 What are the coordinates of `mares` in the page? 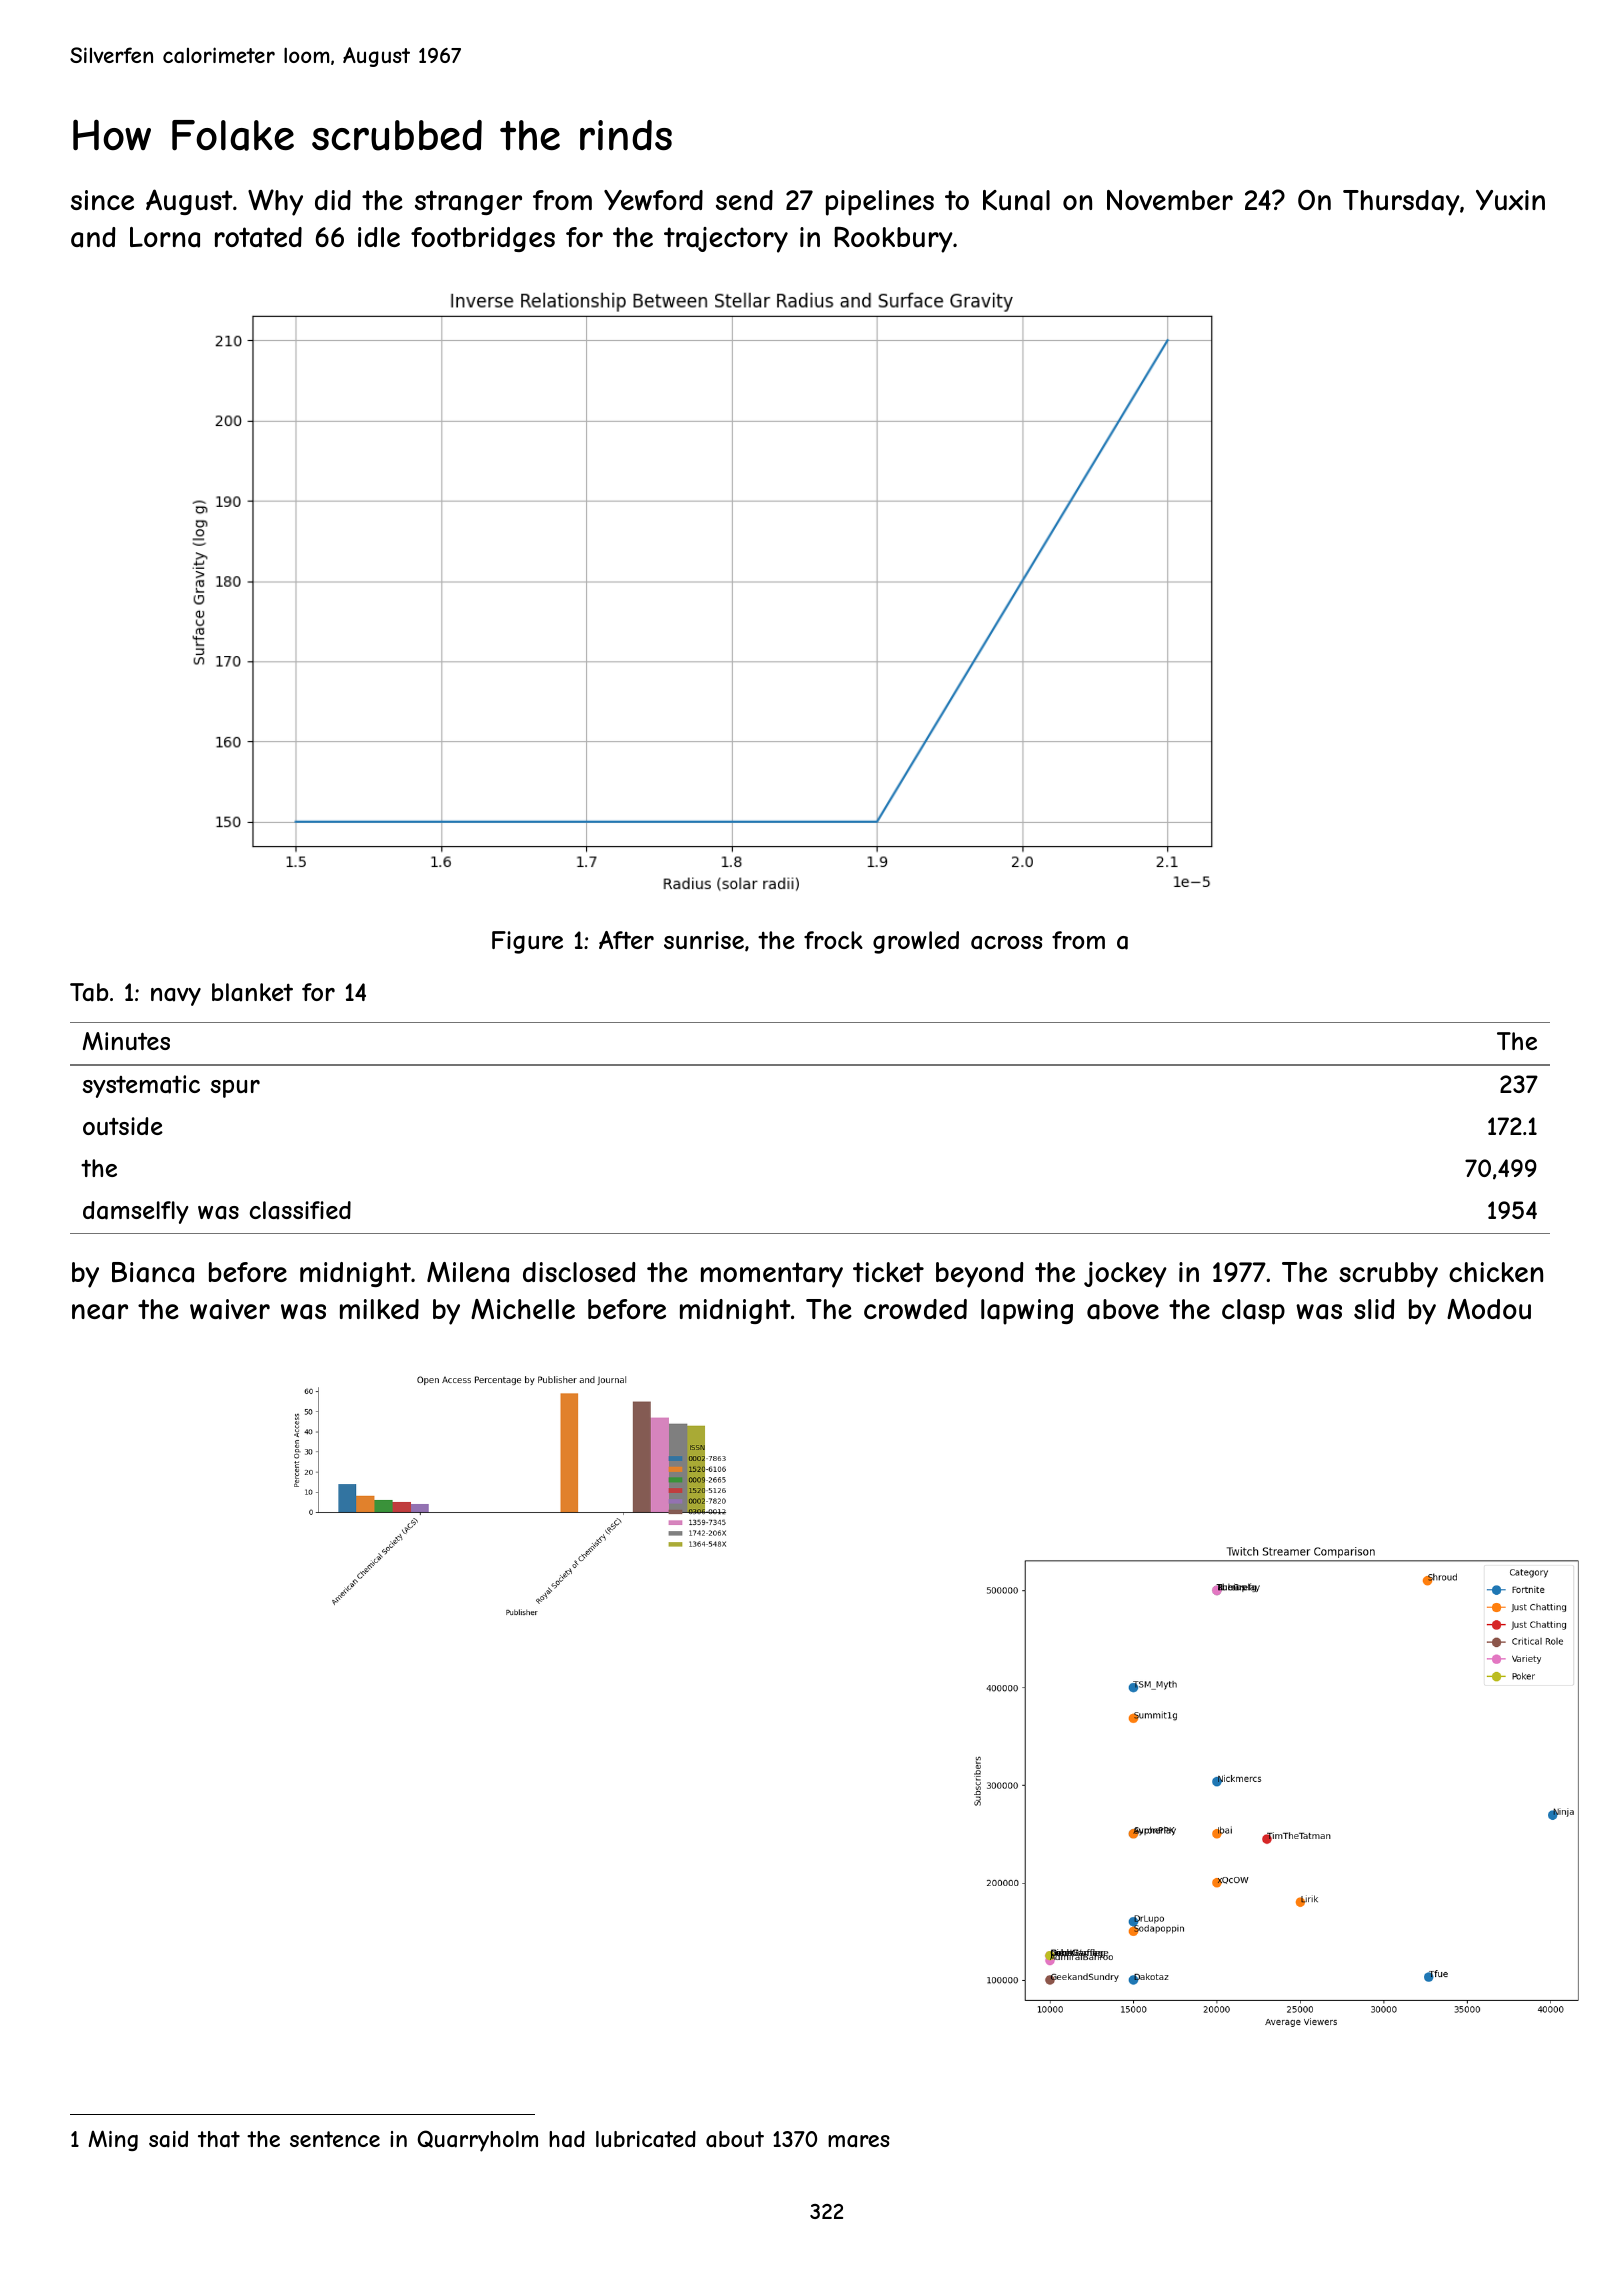 It's located at (859, 2141).
